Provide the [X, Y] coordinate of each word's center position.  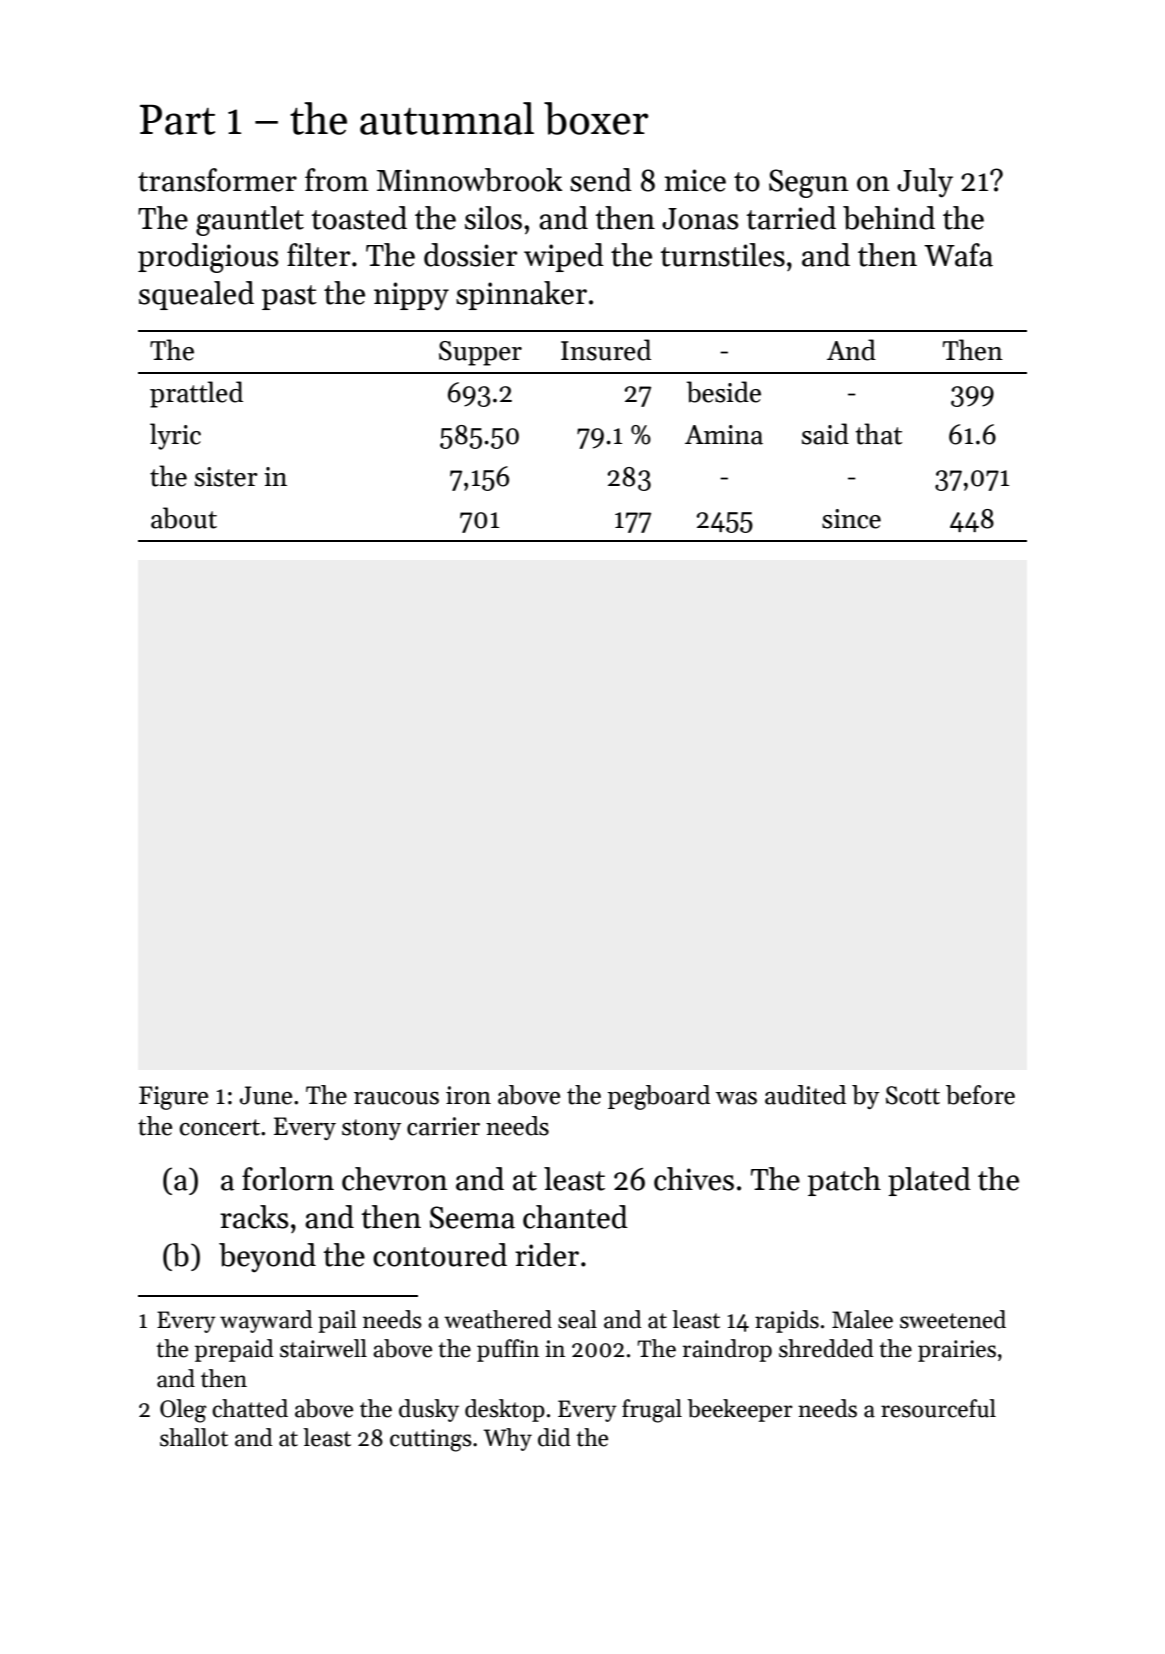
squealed [196, 295]
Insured [606, 350]
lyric [175, 436]
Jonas [700, 219]
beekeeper [740, 1410]
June [266, 1095]
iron [468, 1095]
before [980, 1095]
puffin [508, 1350]
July [925, 183]
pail [337, 1321]
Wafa [958, 255]
